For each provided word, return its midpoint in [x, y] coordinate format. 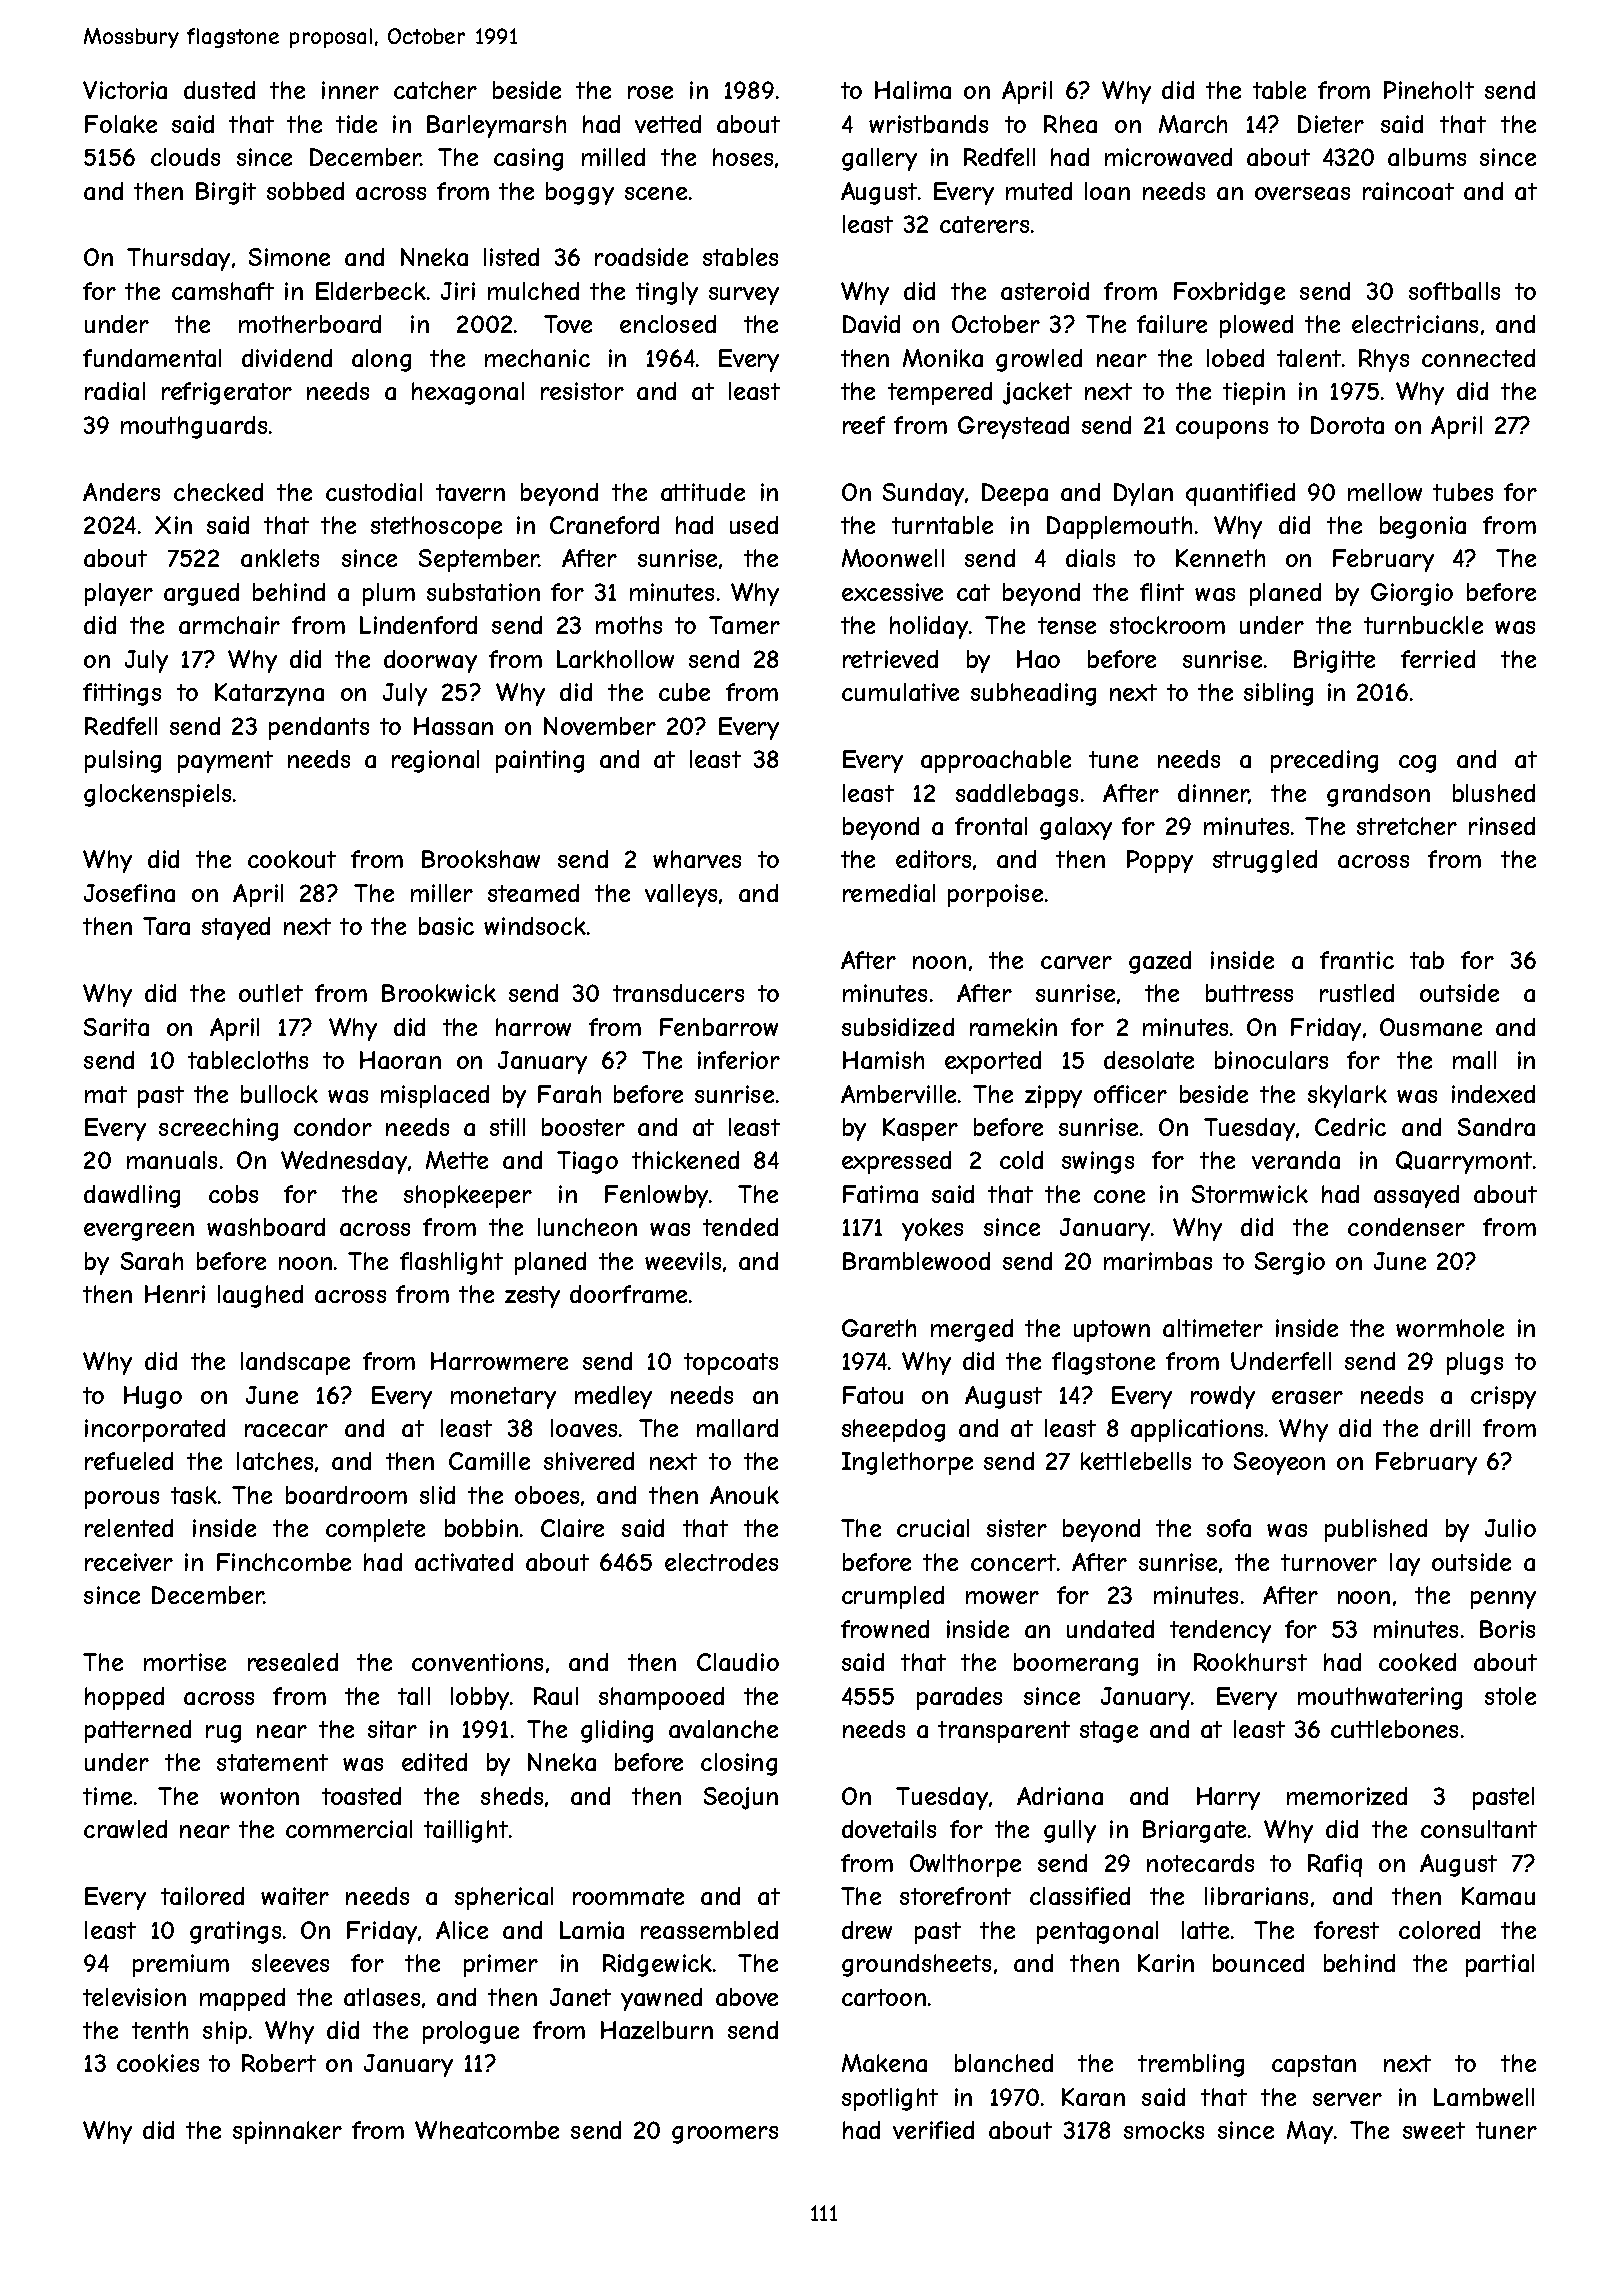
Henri [175, 1294]
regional [435, 761]
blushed [1494, 793]
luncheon [587, 1227]
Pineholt [1429, 90]
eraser [1307, 1397]
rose [650, 92]
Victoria [125, 90]
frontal [991, 826]
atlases [382, 1997]
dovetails [889, 1829]
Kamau [1498, 1896]
